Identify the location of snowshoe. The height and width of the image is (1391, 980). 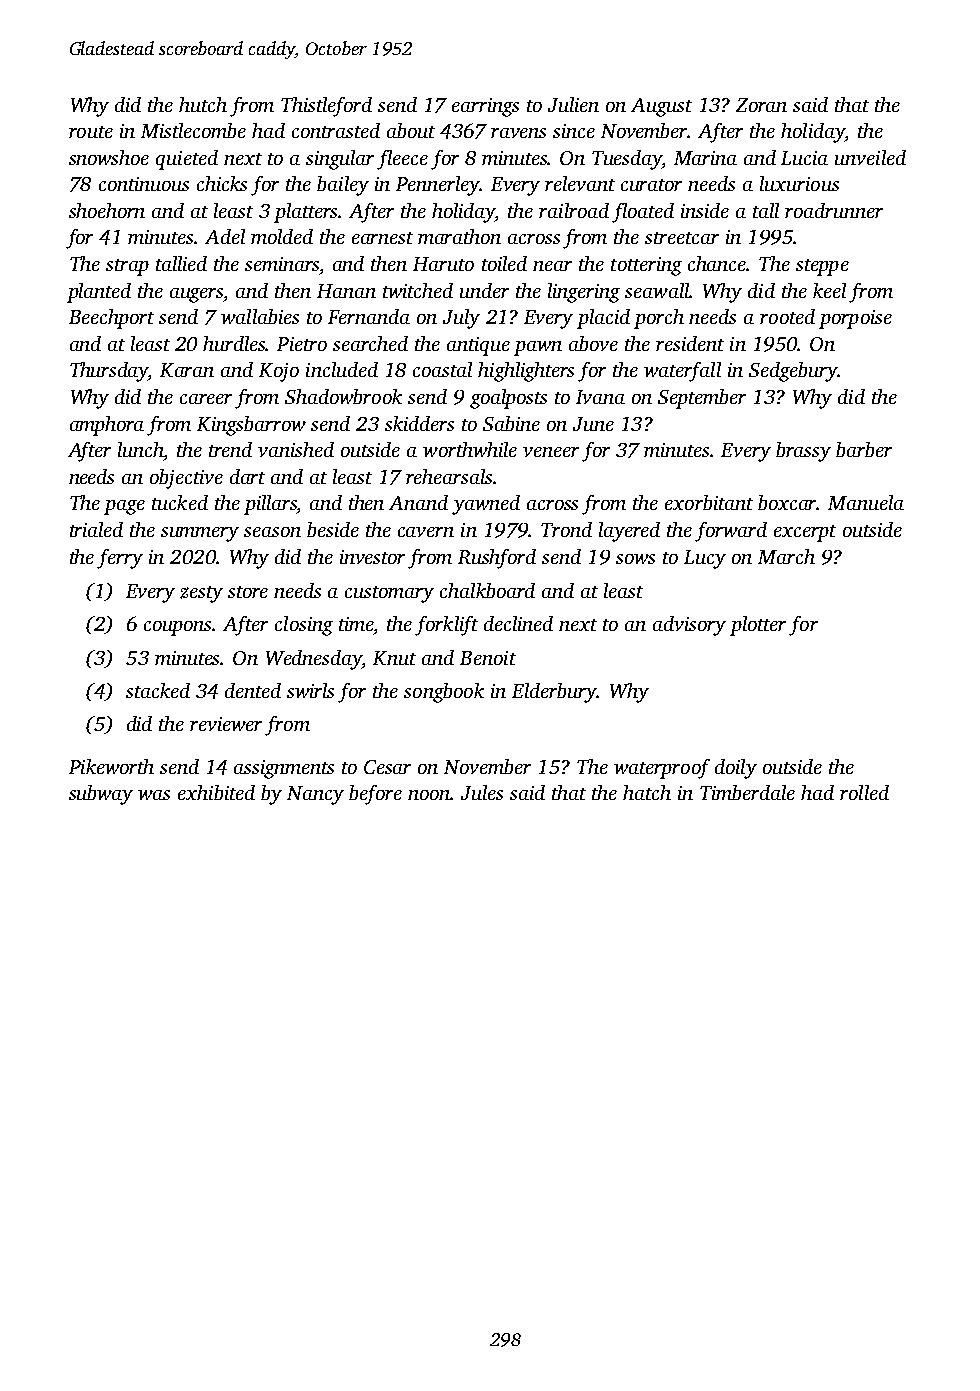
(109, 157).
